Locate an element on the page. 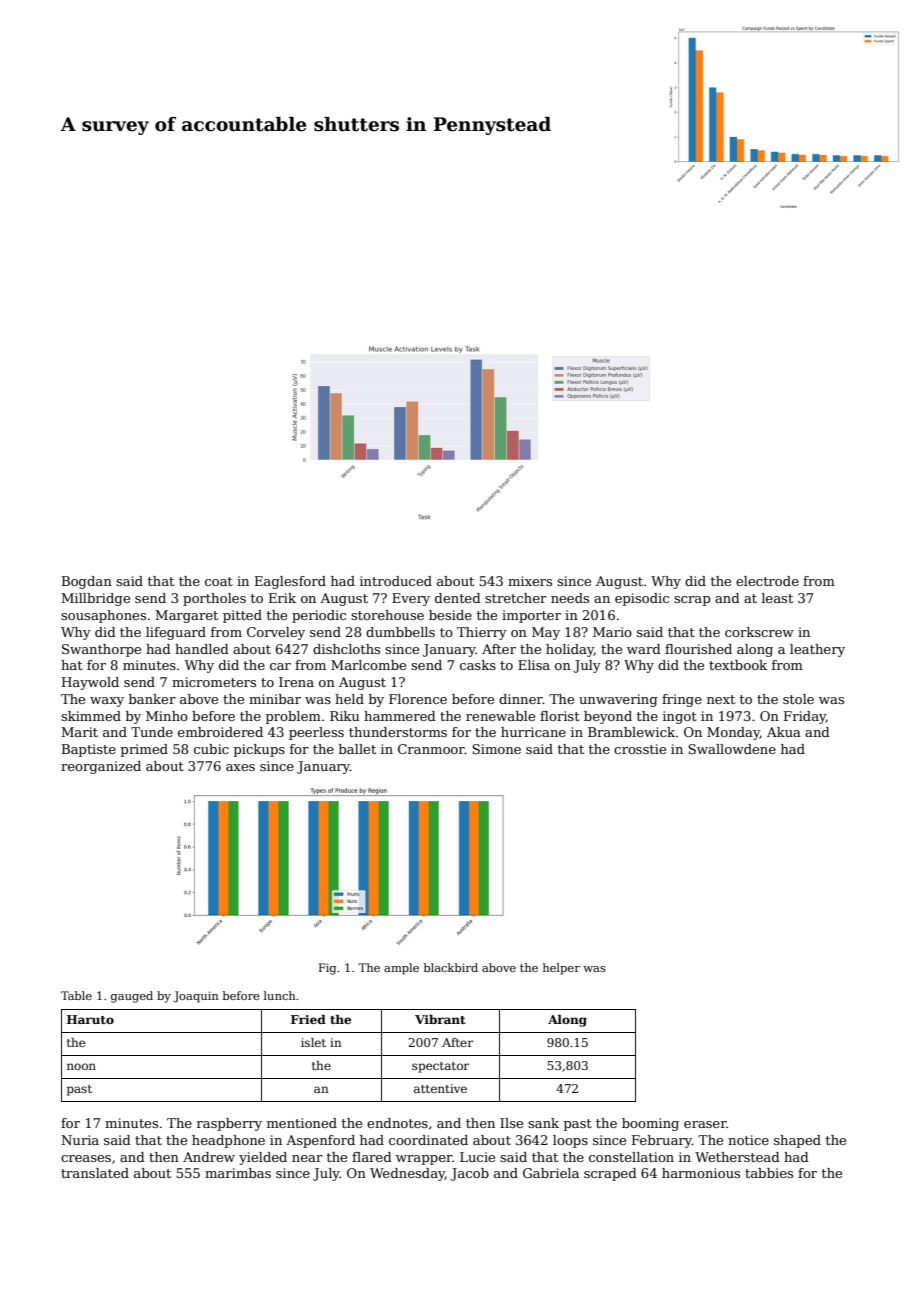 The image size is (924, 1308). sousaphones is located at coordinates (103, 616).
